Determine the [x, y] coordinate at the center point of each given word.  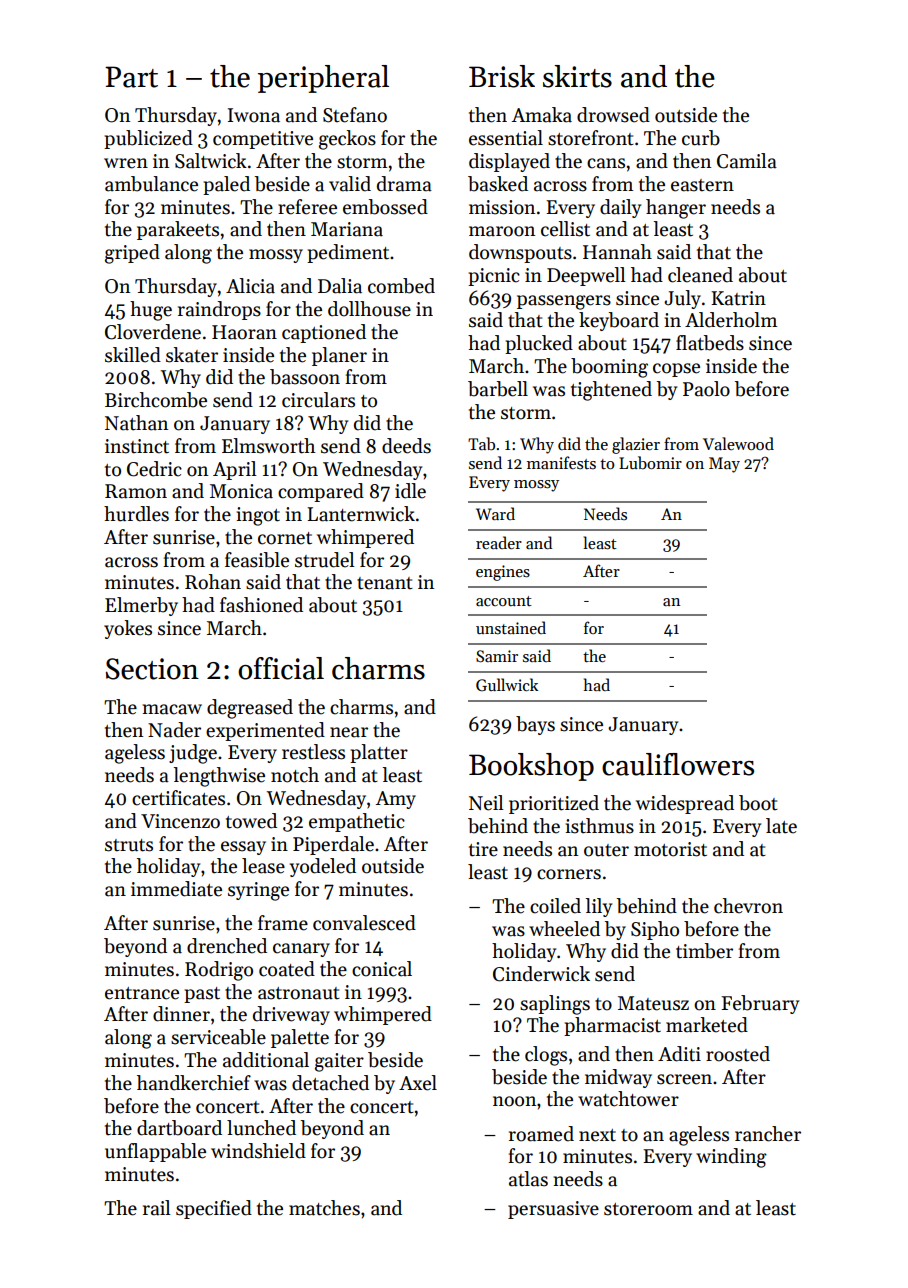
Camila [747, 161]
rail [157, 1208]
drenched [227, 946]
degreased [250, 709]
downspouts [520, 253]
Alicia [250, 286]
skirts [577, 76]
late [781, 826]
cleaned [700, 275]
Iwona [254, 115]
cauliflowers [678, 764]
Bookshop [531, 767]
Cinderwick [541, 974]
